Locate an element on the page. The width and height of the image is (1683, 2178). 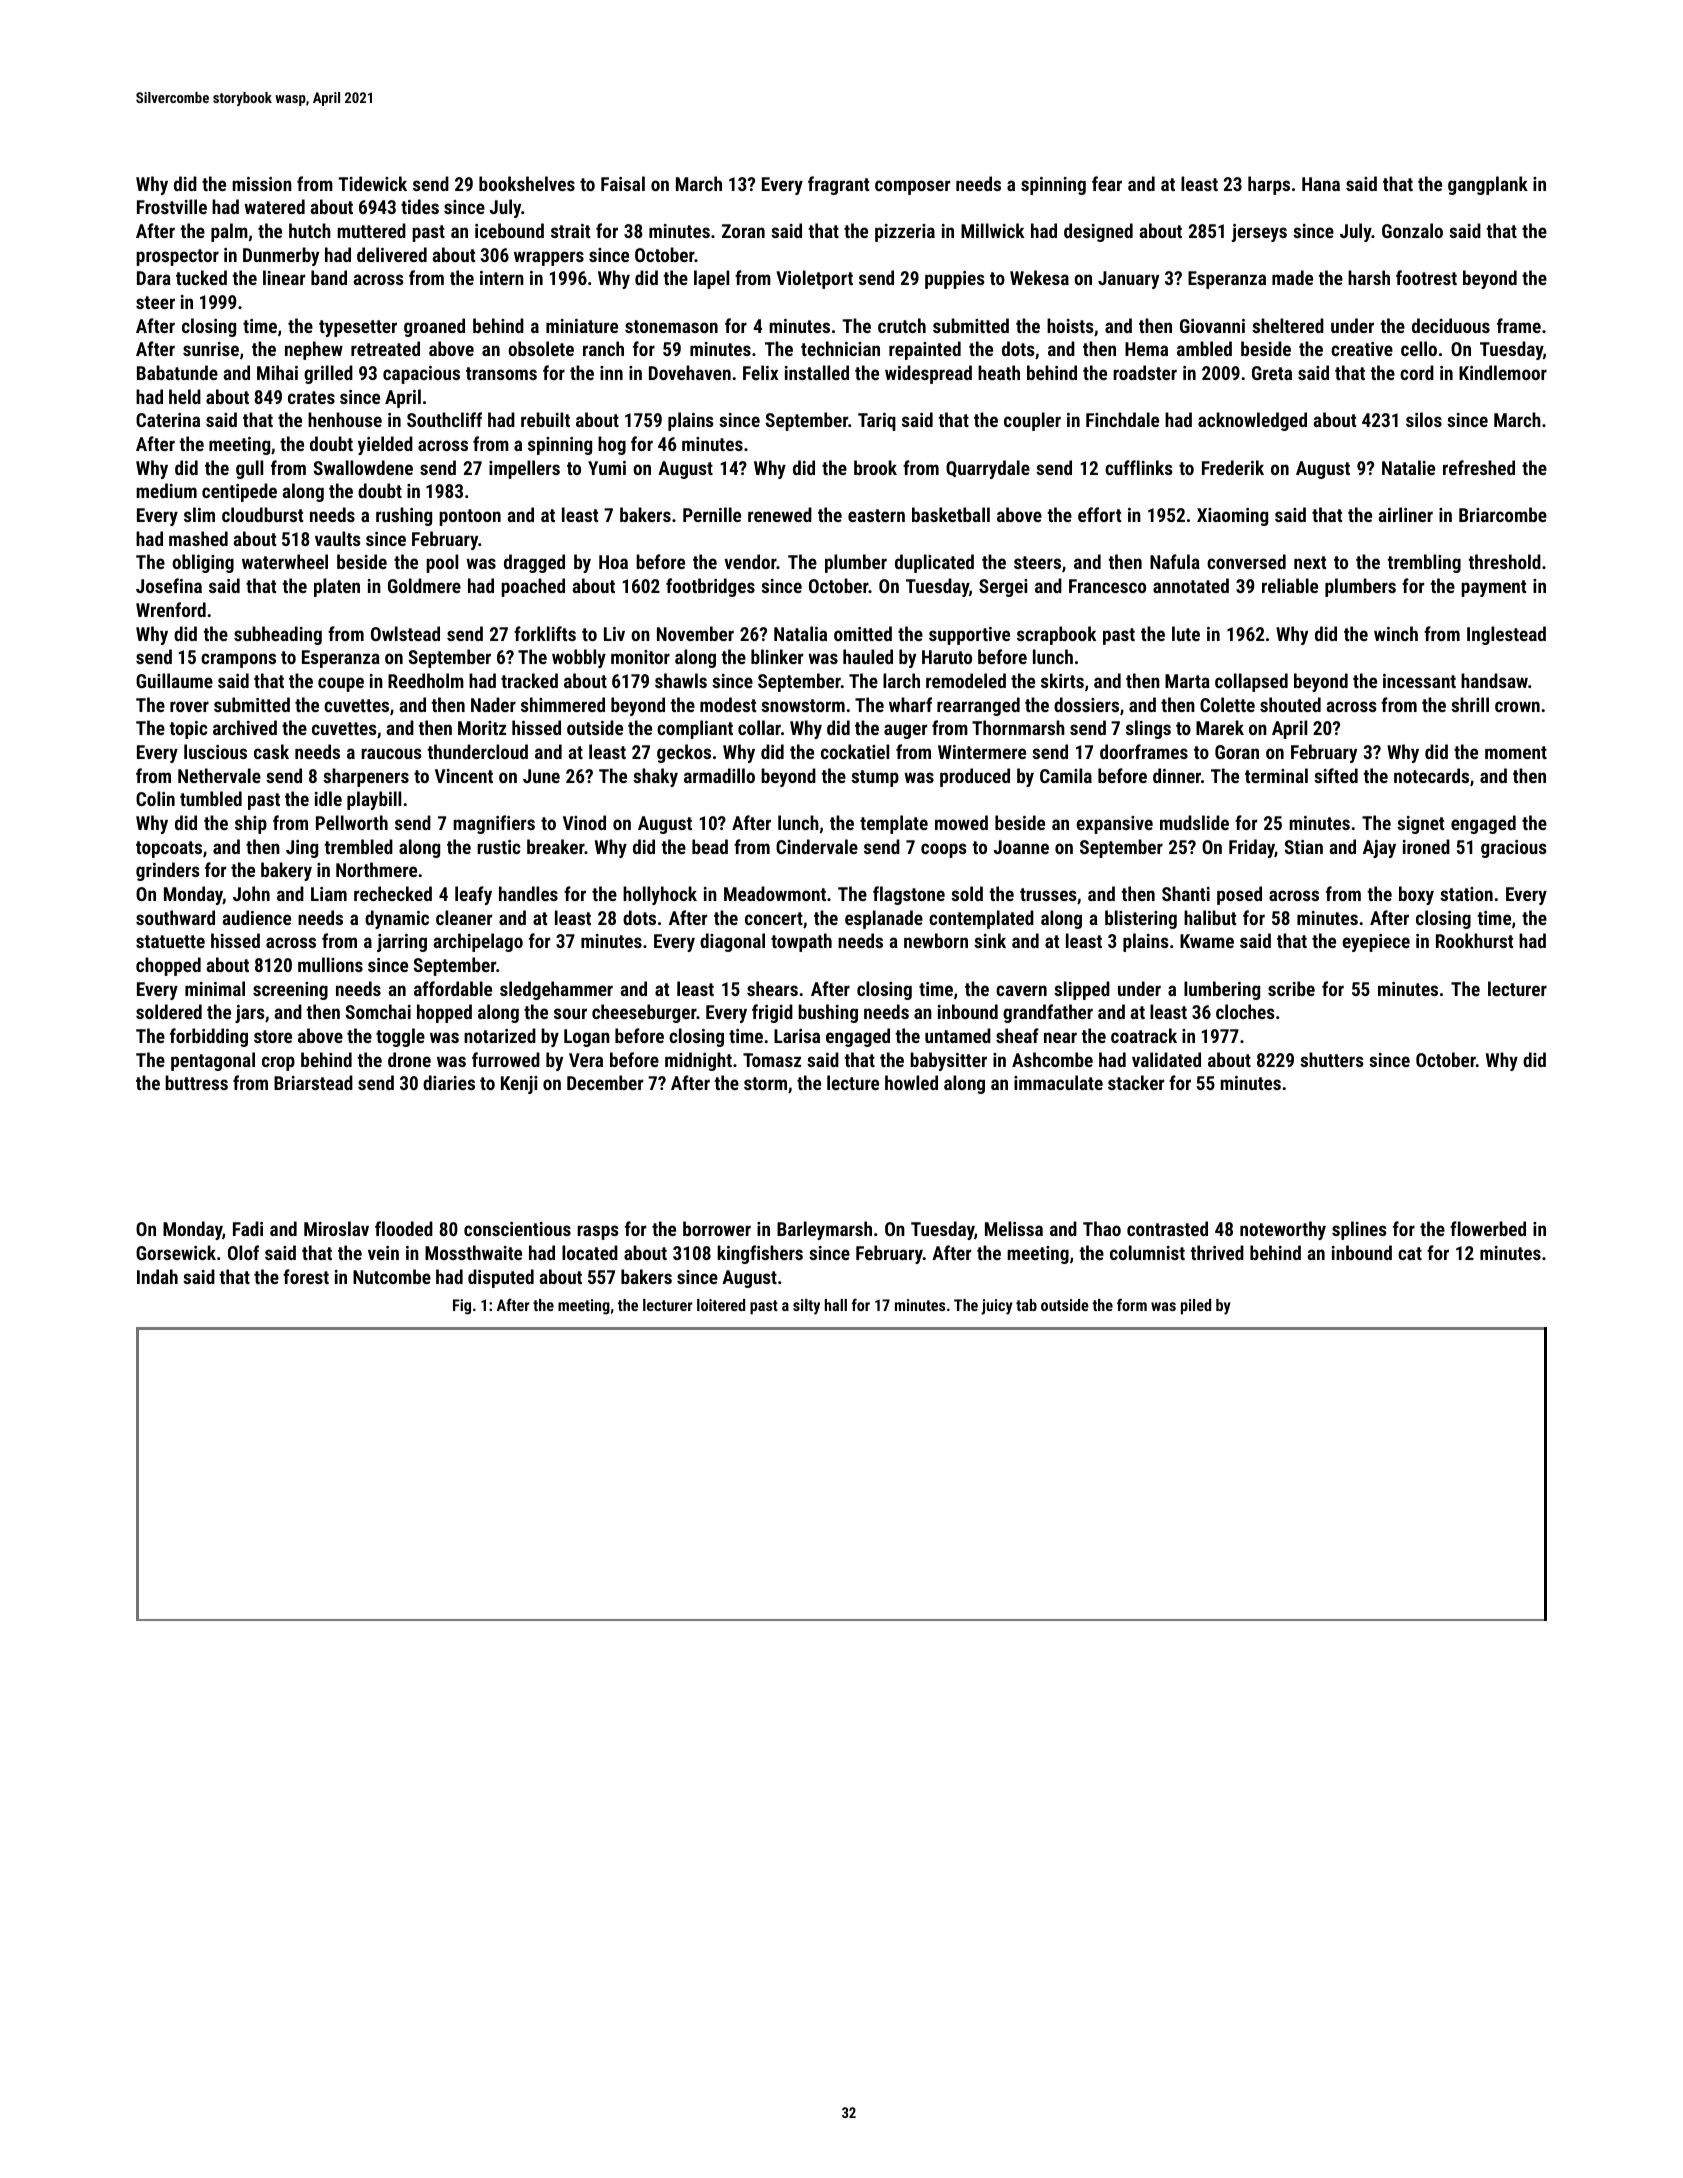
Wrenford is located at coordinates (171, 609).
